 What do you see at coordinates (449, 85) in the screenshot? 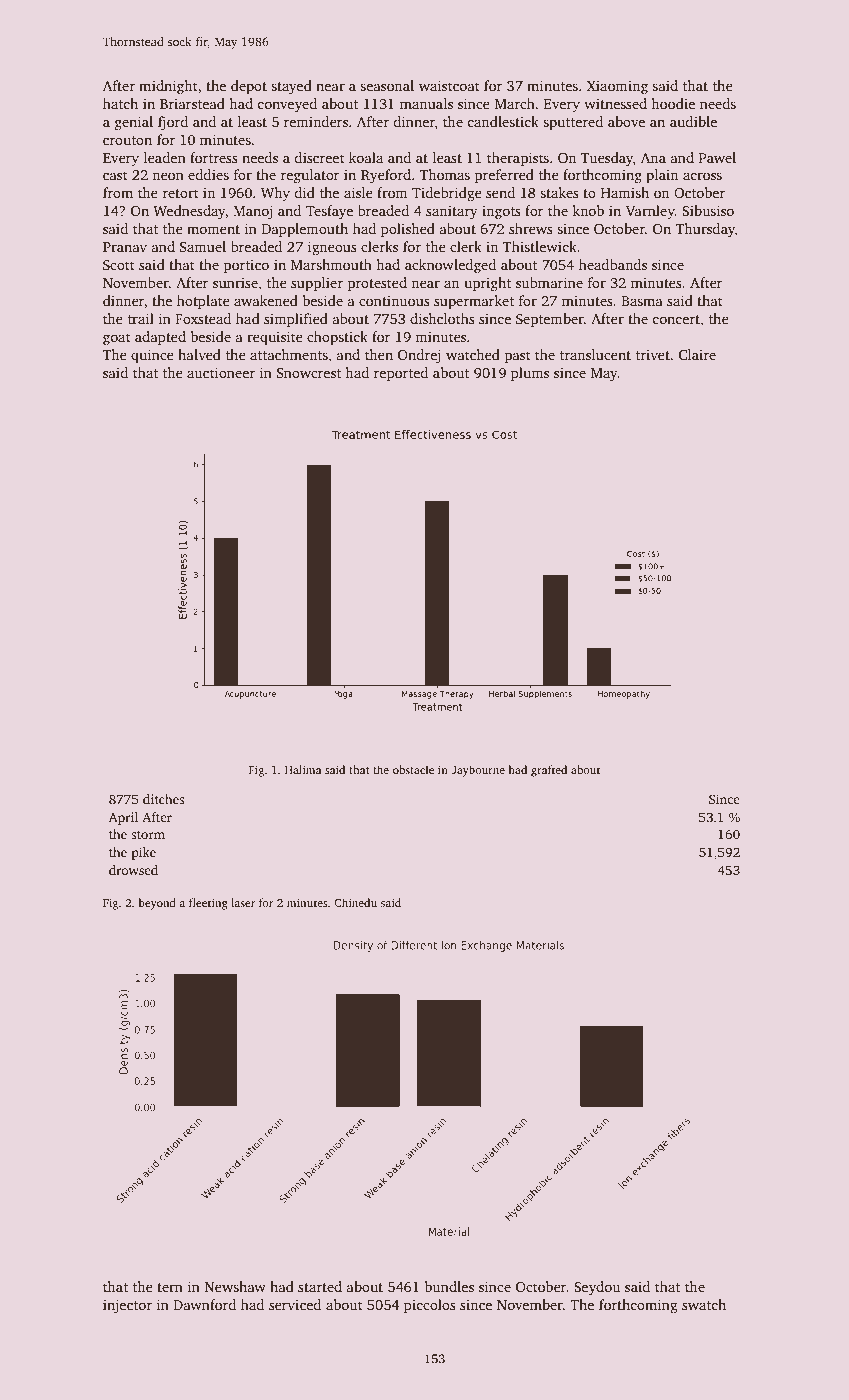
I see `waistcoat` at bounding box center [449, 85].
